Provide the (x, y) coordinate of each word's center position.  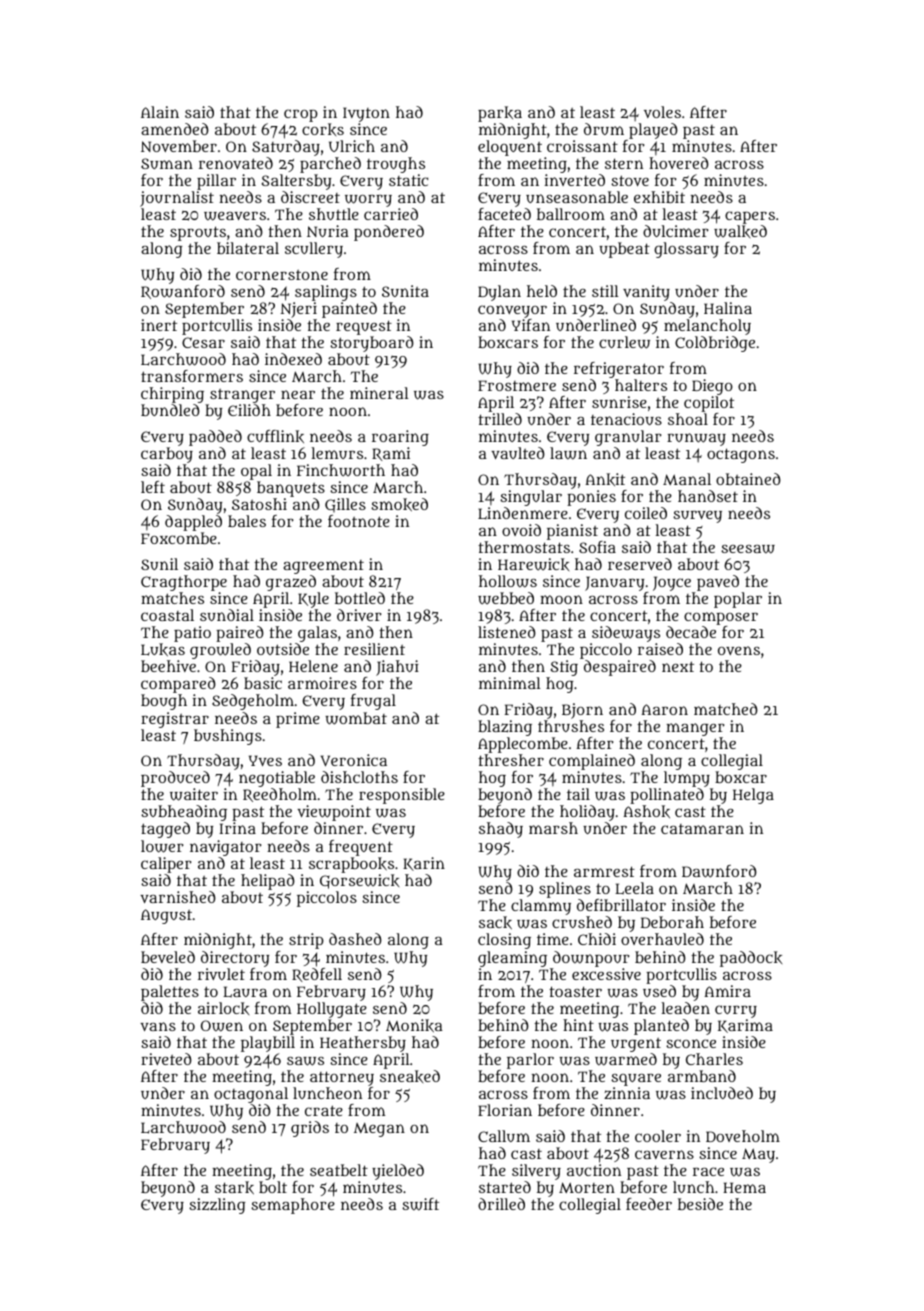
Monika (414, 1025)
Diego (712, 387)
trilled (500, 419)
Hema (744, 1187)
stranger (242, 396)
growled (220, 651)
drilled (501, 1204)
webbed (506, 598)
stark (234, 1187)
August (166, 916)
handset (708, 496)
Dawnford (719, 871)
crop (301, 115)
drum (604, 129)
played (653, 131)
